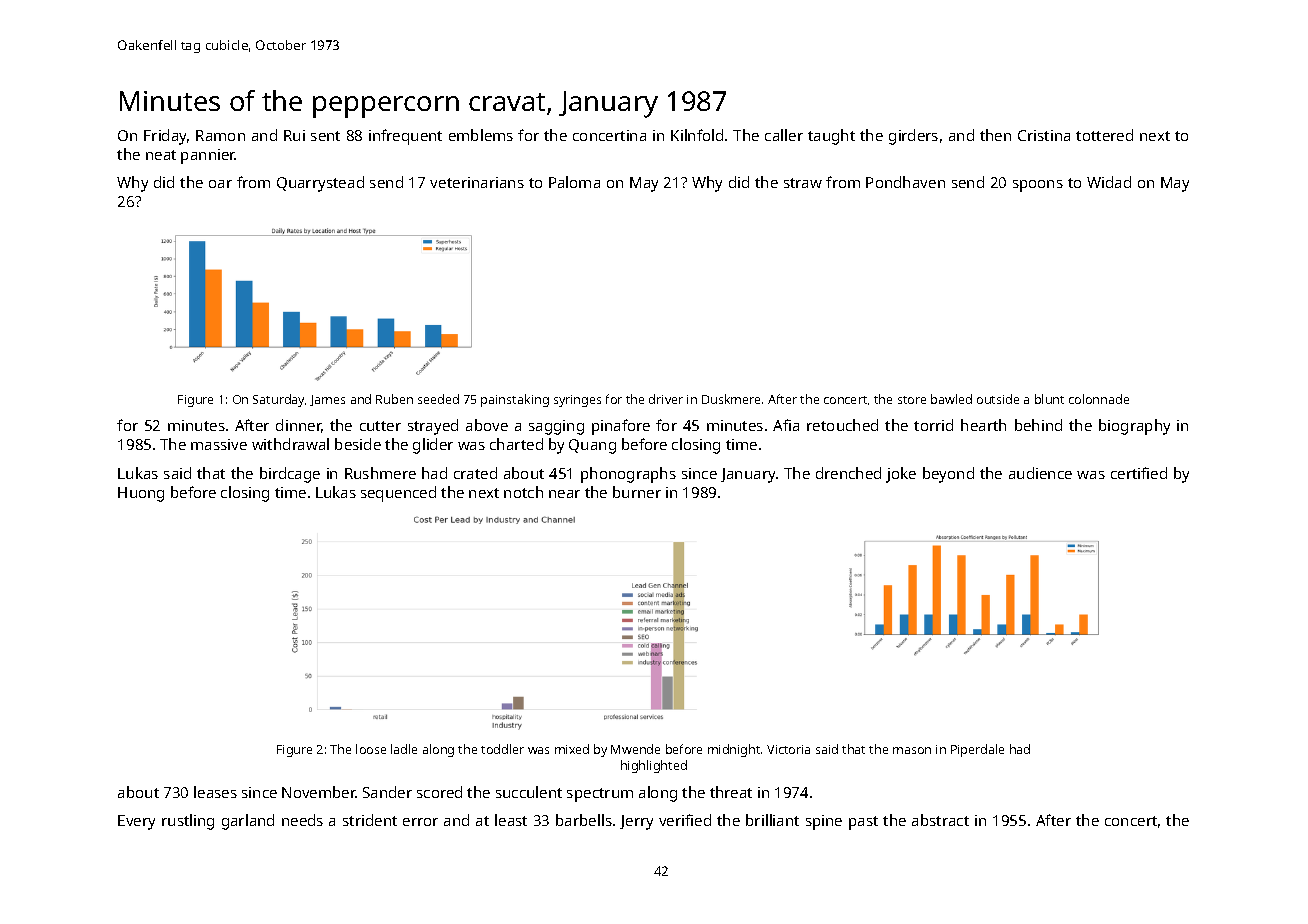 The width and height of the page is (1308, 924). What do you see at coordinates (220, 184) in the page?
I see `oar` at bounding box center [220, 184].
